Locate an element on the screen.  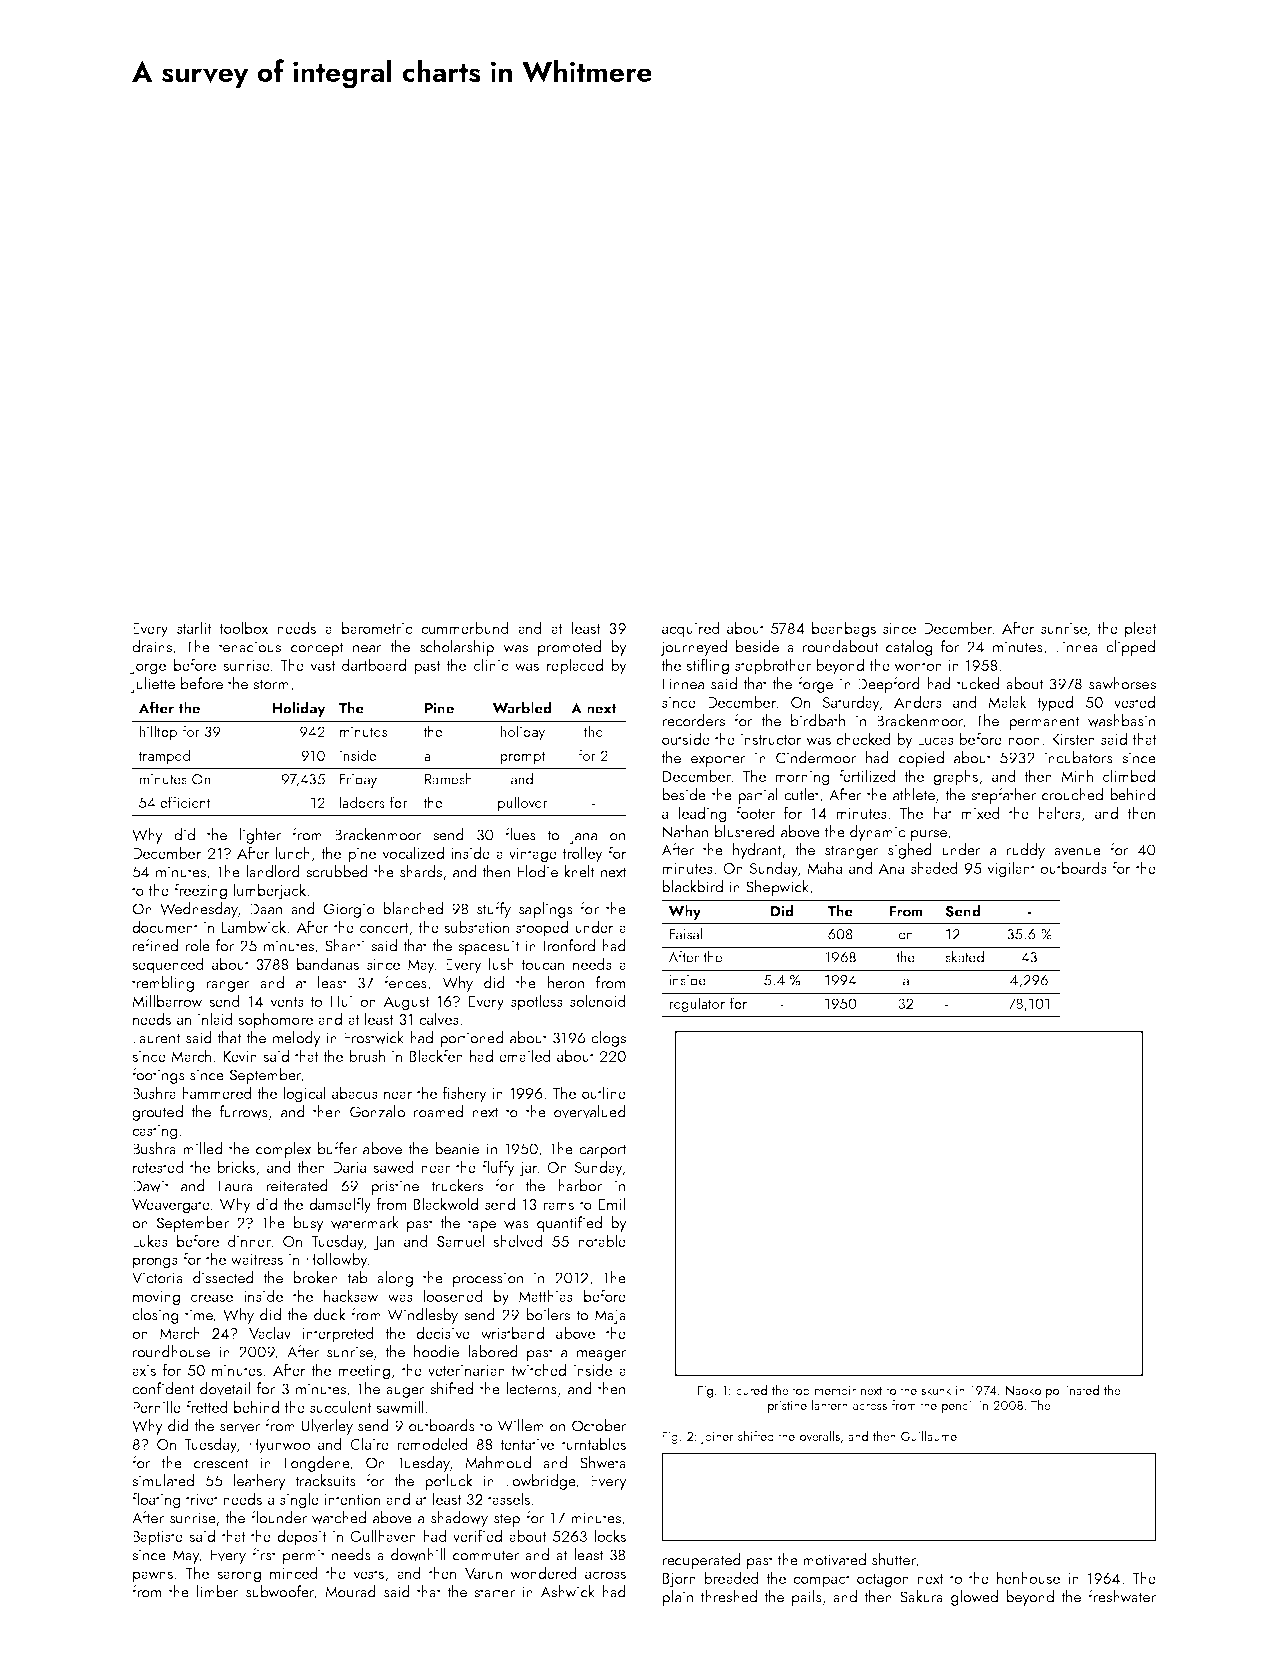
skated is located at coordinates (964, 957).
